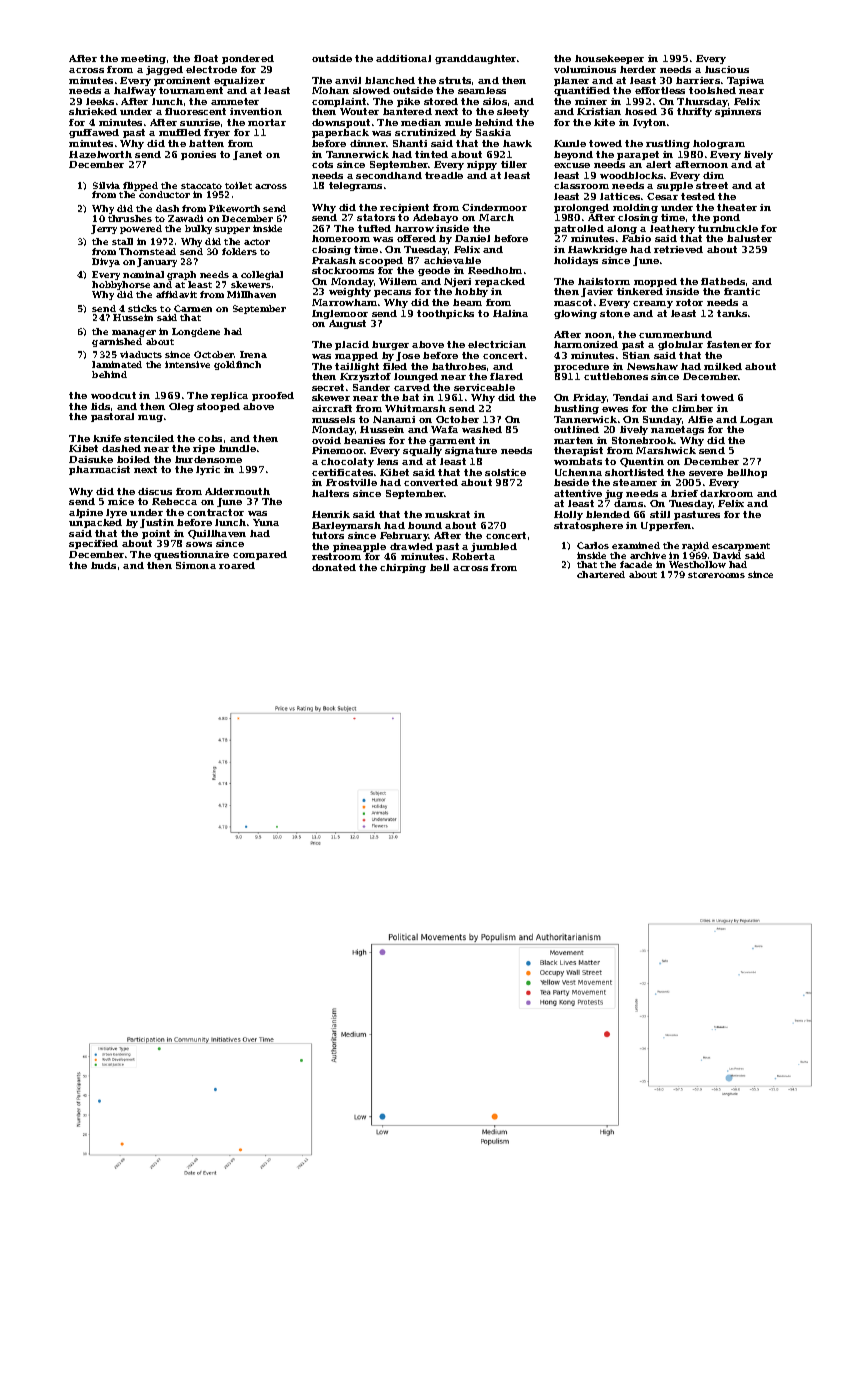 This document has height=1400, width=849. Describe the element at coordinates (655, 282) in the document. I see `mopped` at that location.
